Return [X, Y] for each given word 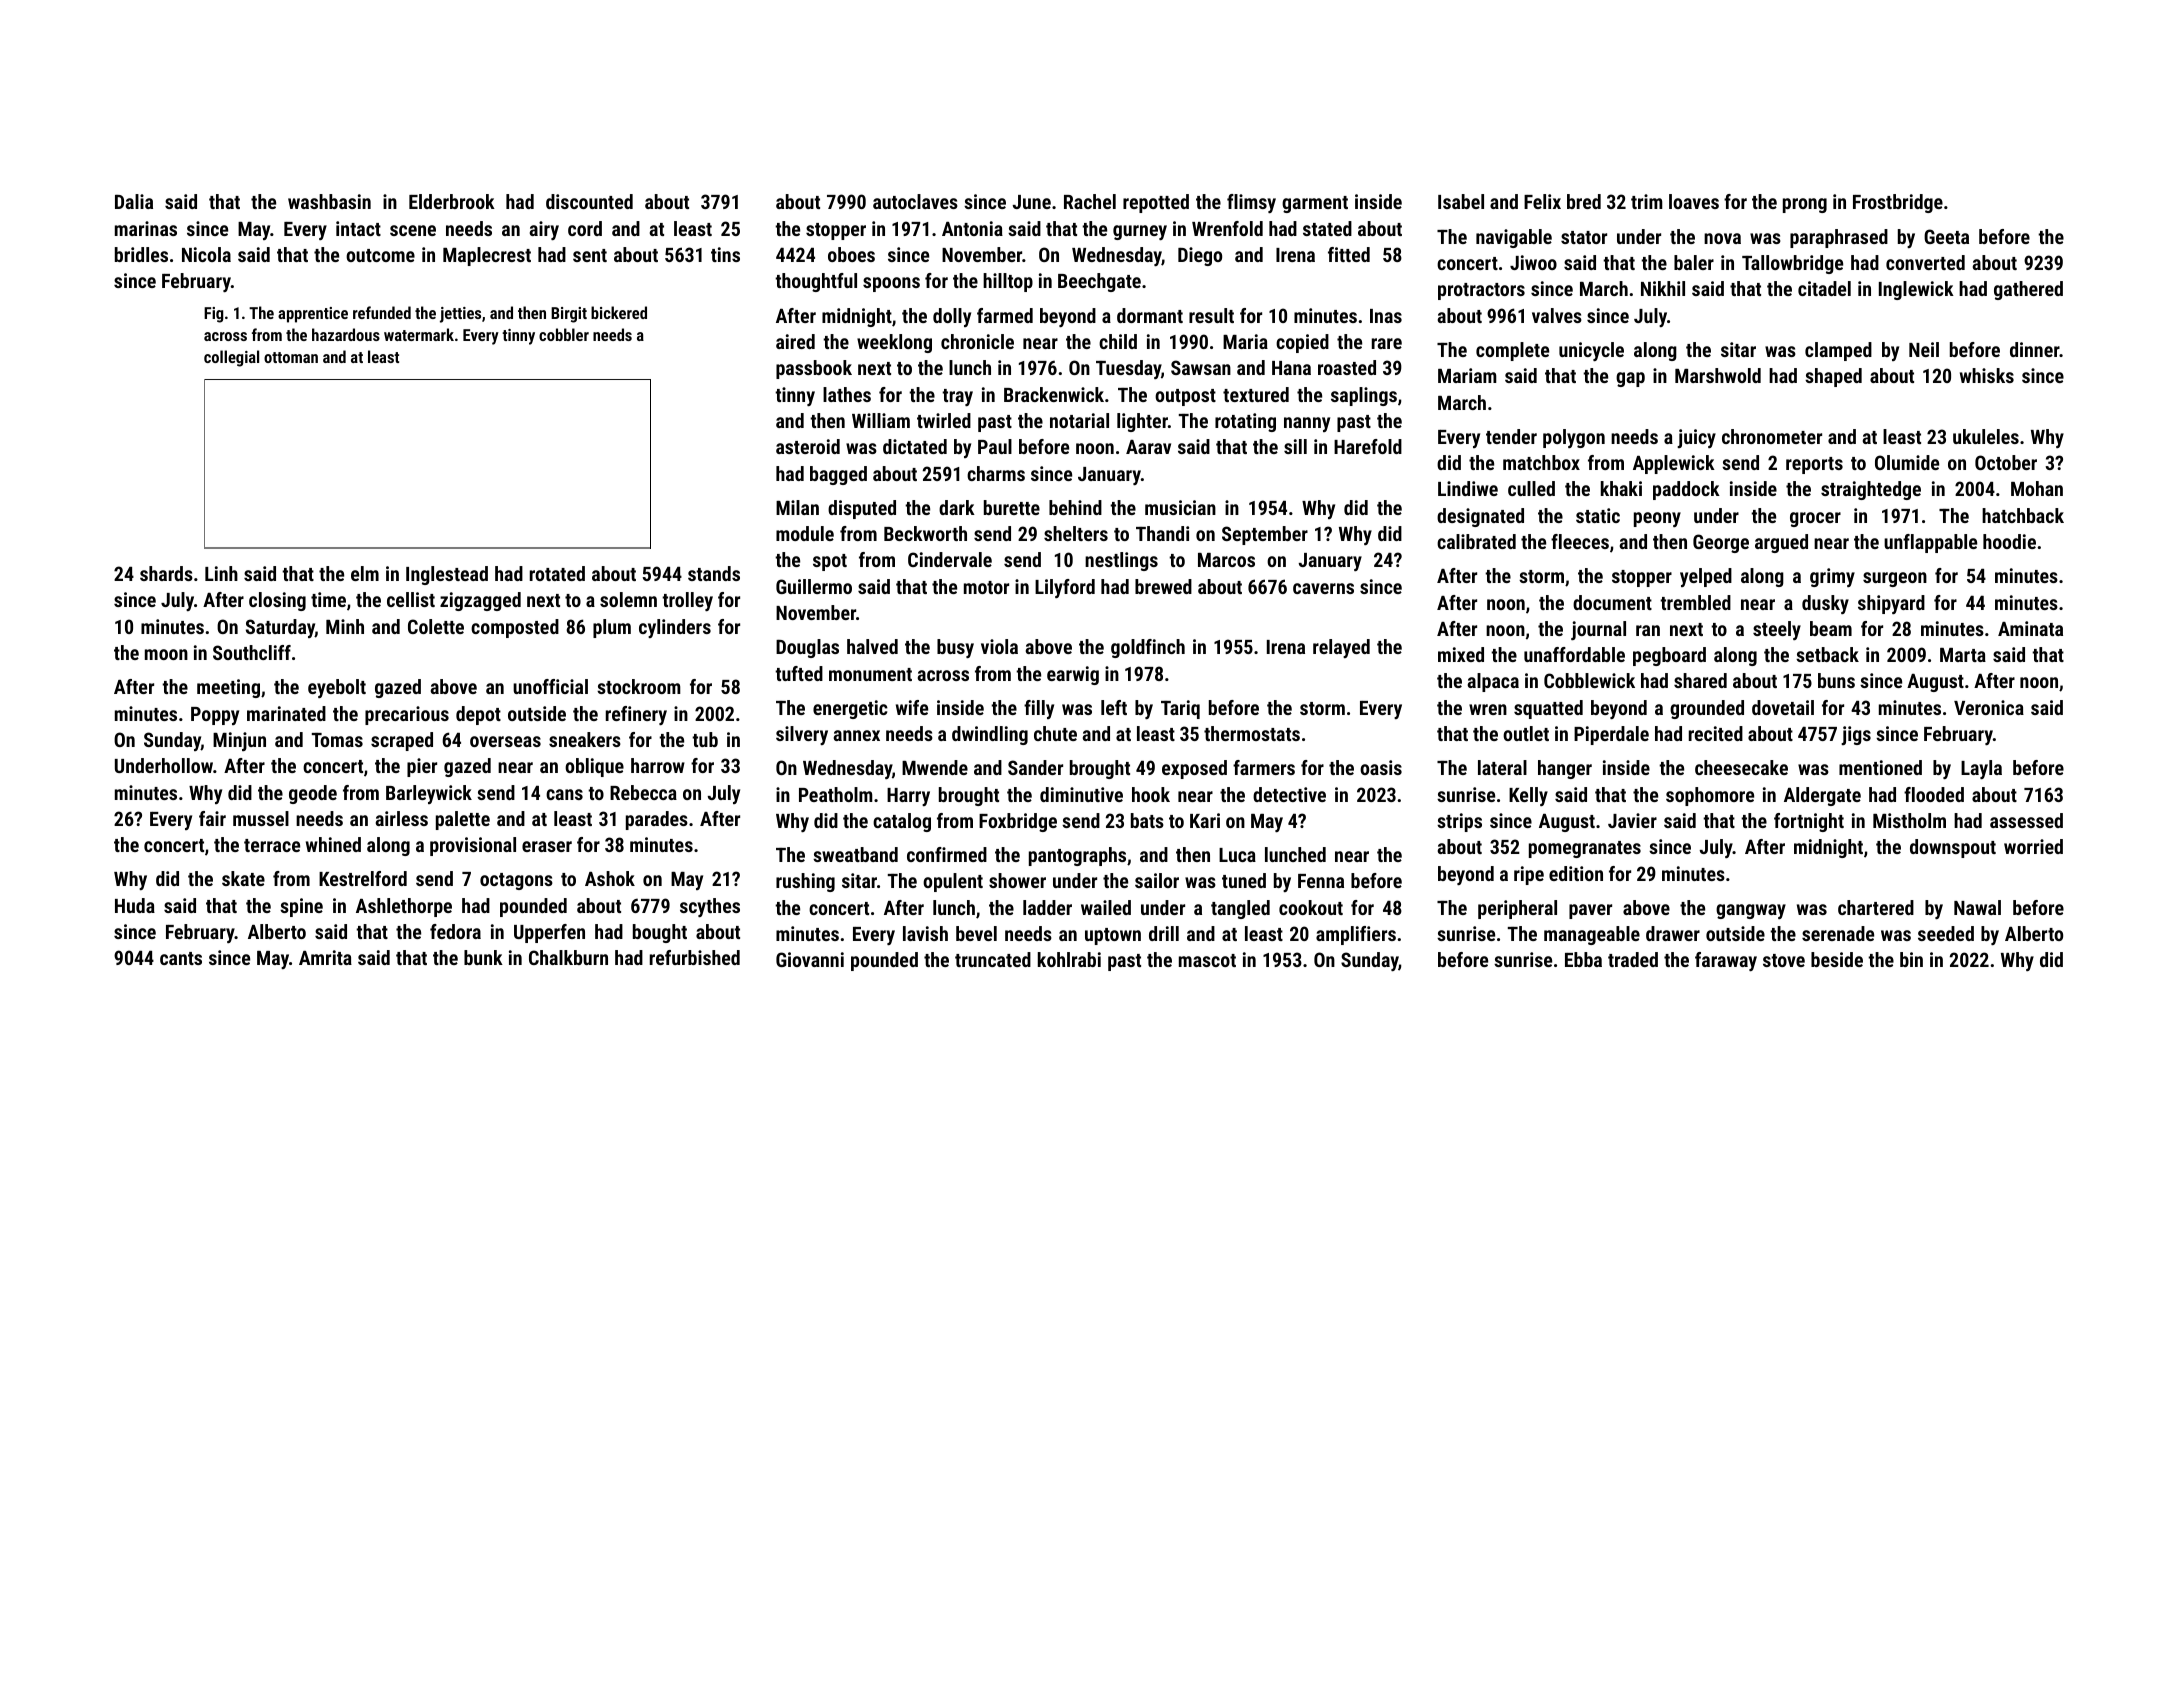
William [881, 420]
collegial [231, 358]
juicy [1696, 438]
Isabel [1461, 201]
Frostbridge [1898, 203]
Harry [908, 797]
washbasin [329, 201]
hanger [1565, 769]
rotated [557, 573]
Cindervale [950, 559]
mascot [1207, 960]
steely [1777, 630]
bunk [483, 957]
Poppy [215, 716]
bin [1911, 959]
